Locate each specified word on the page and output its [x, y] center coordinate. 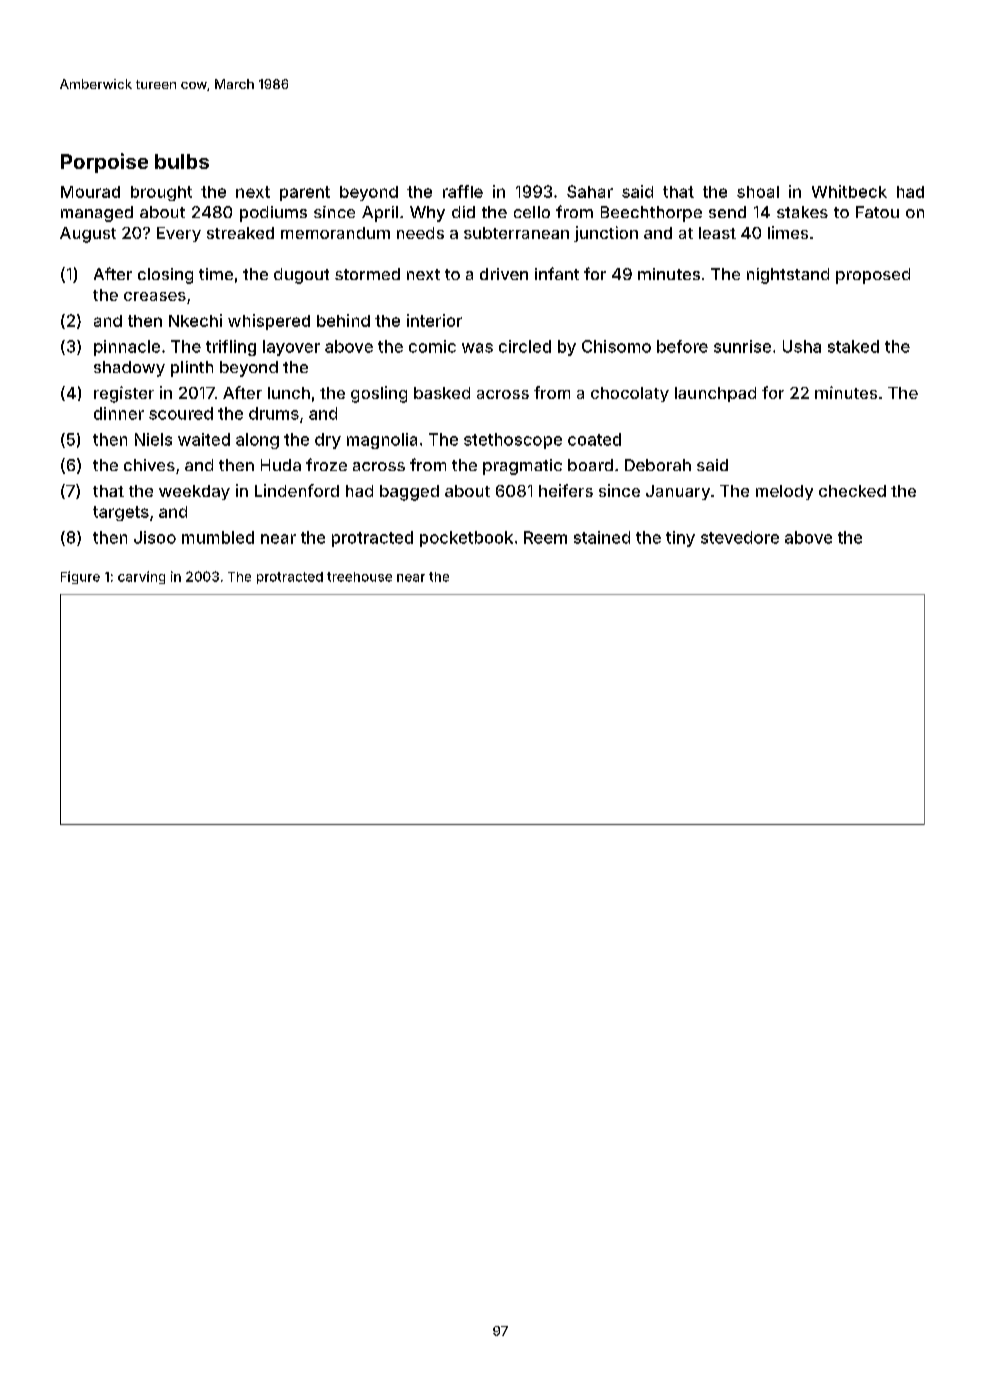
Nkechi [195, 320]
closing [165, 276]
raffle [463, 191]
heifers [566, 490]
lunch [289, 393]
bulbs [182, 161]
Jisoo [155, 537]
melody [784, 492]
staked [853, 346]
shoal [758, 192]
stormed [367, 274]
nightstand [788, 276]
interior [434, 320]
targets [121, 513]
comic [432, 346]
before [682, 346]
